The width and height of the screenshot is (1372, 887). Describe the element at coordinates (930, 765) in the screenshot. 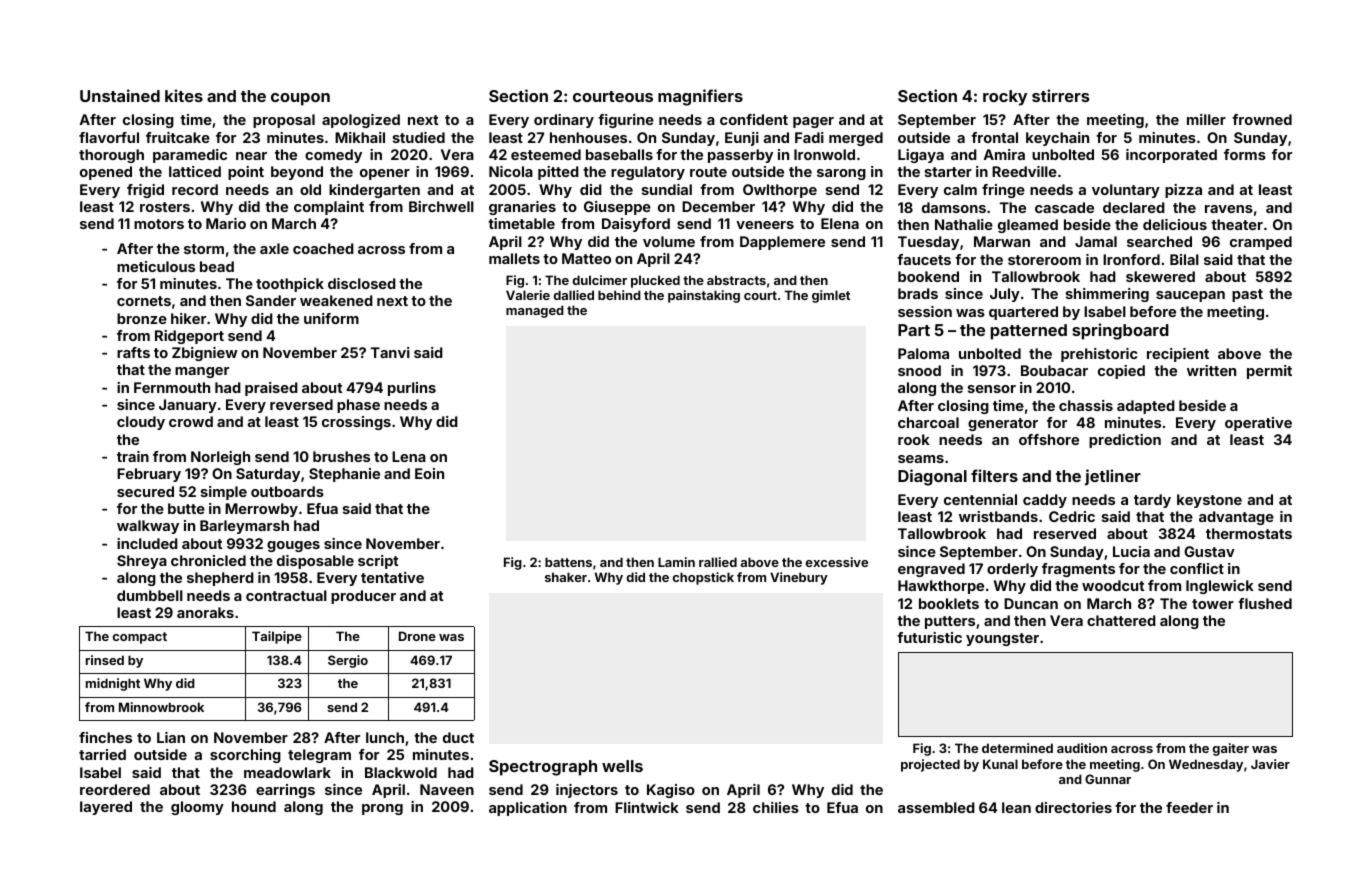

I see `projected` at that location.
